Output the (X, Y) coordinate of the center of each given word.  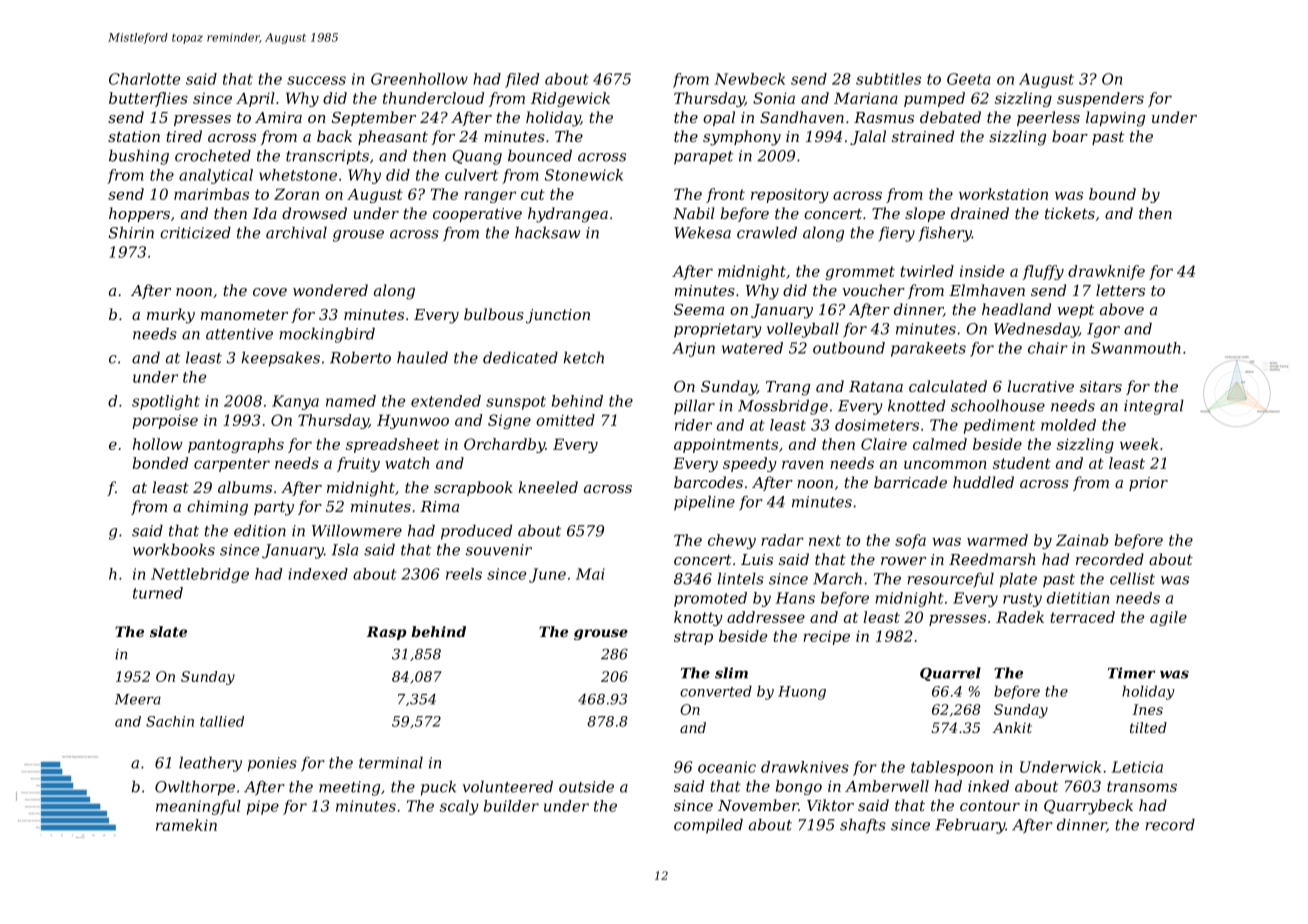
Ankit (1012, 727)
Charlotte (144, 79)
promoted (710, 599)
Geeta (969, 79)
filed (522, 80)
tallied (222, 721)
